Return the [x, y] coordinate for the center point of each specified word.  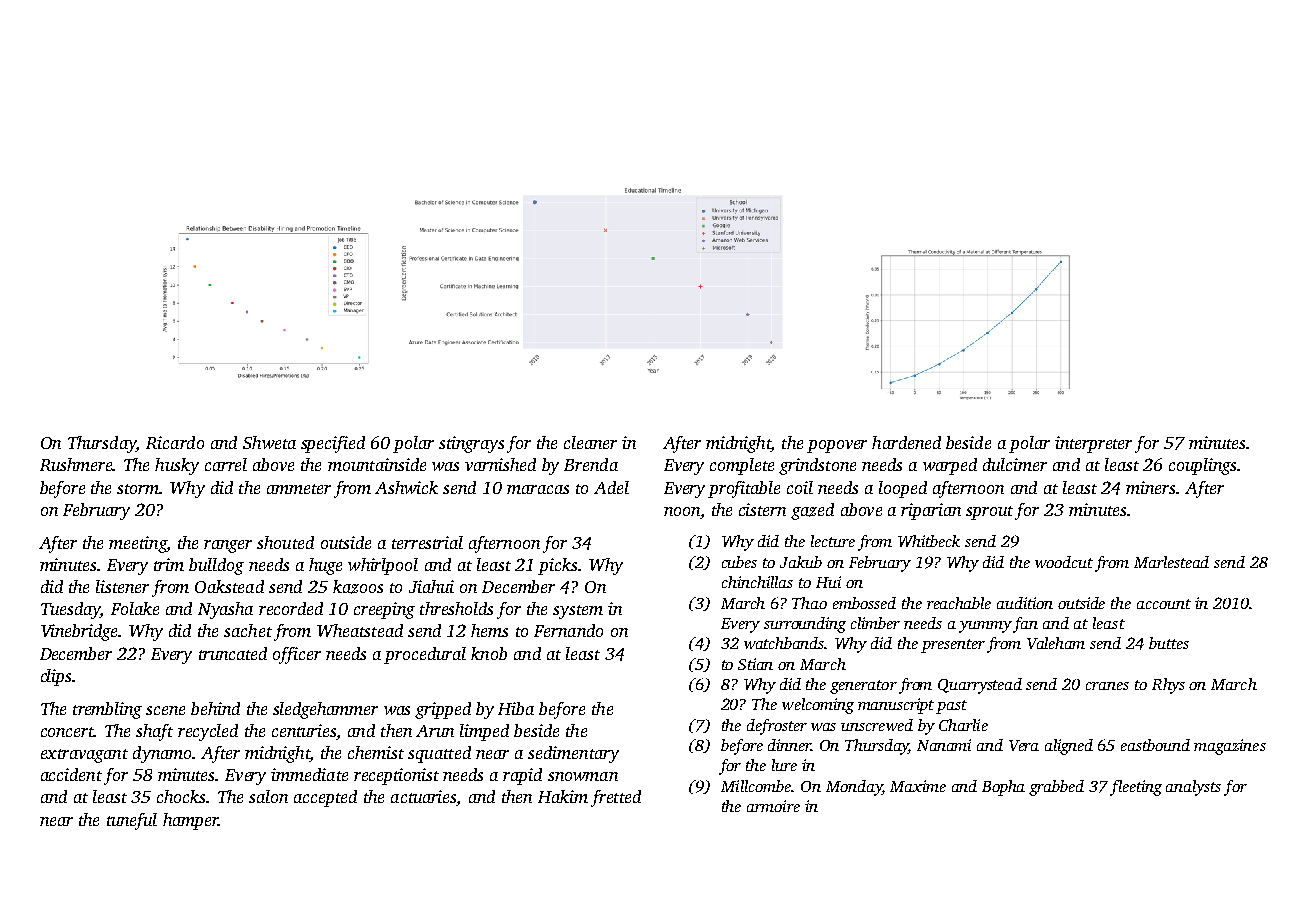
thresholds [456, 608]
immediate [309, 774]
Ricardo [175, 442]
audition [1025, 603]
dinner [789, 745]
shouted [285, 542]
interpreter [1093, 444]
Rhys [1168, 686]
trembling [107, 710]
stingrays [471, 444]
